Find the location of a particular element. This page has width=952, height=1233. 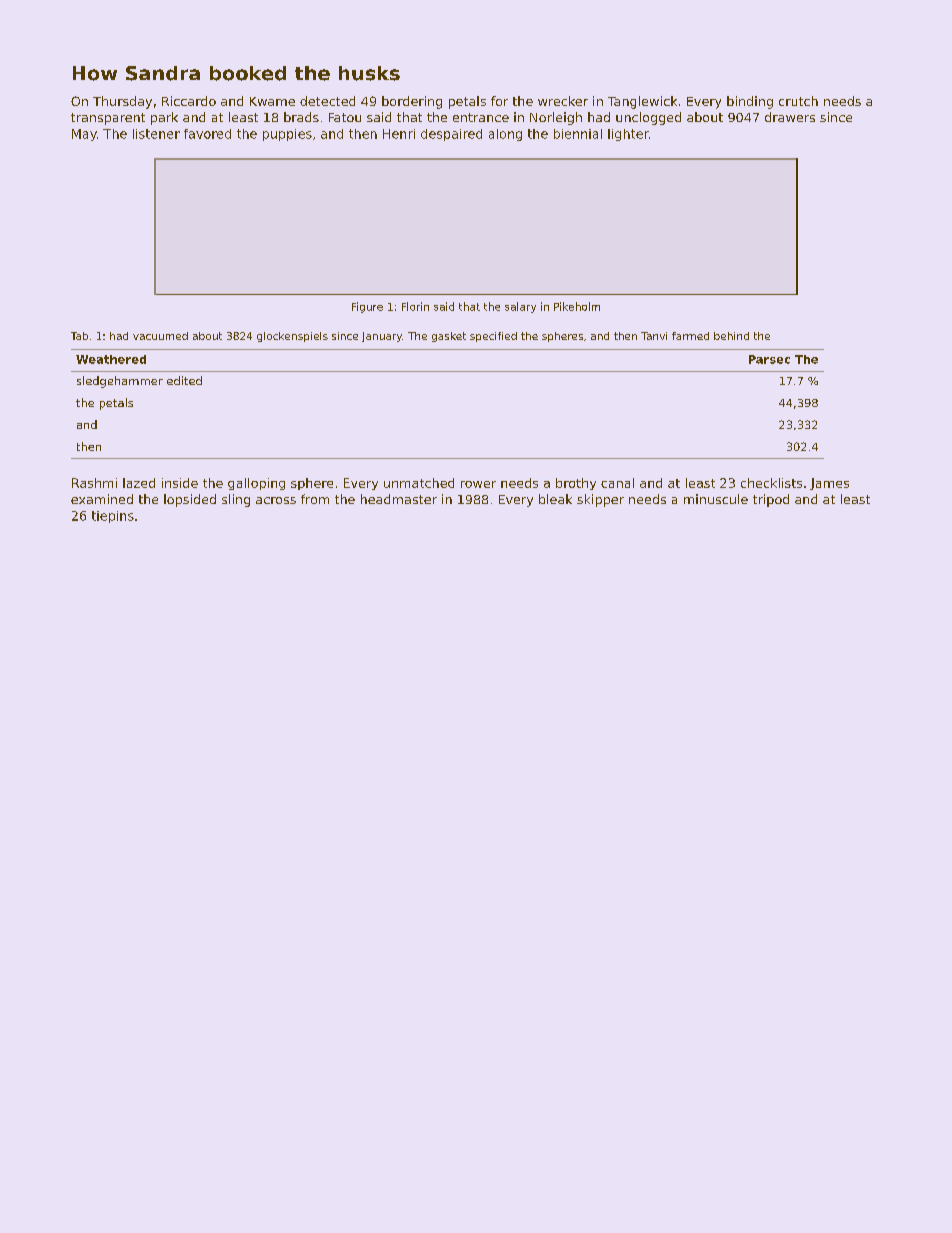

vacuumed is located at coordinates (160, 336).
